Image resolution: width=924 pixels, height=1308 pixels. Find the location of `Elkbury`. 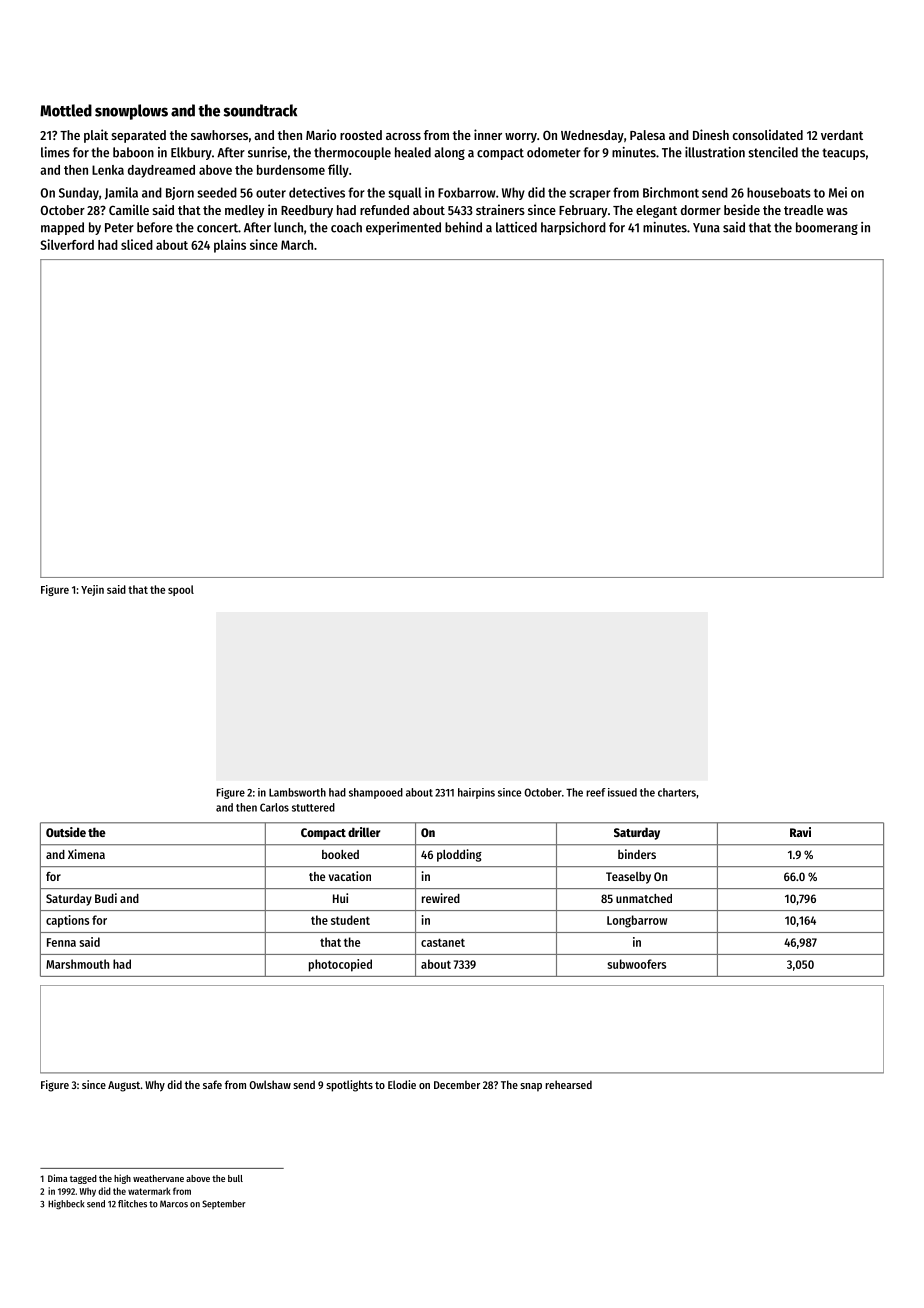

Elkbury is located at coordinates (191, 153).
